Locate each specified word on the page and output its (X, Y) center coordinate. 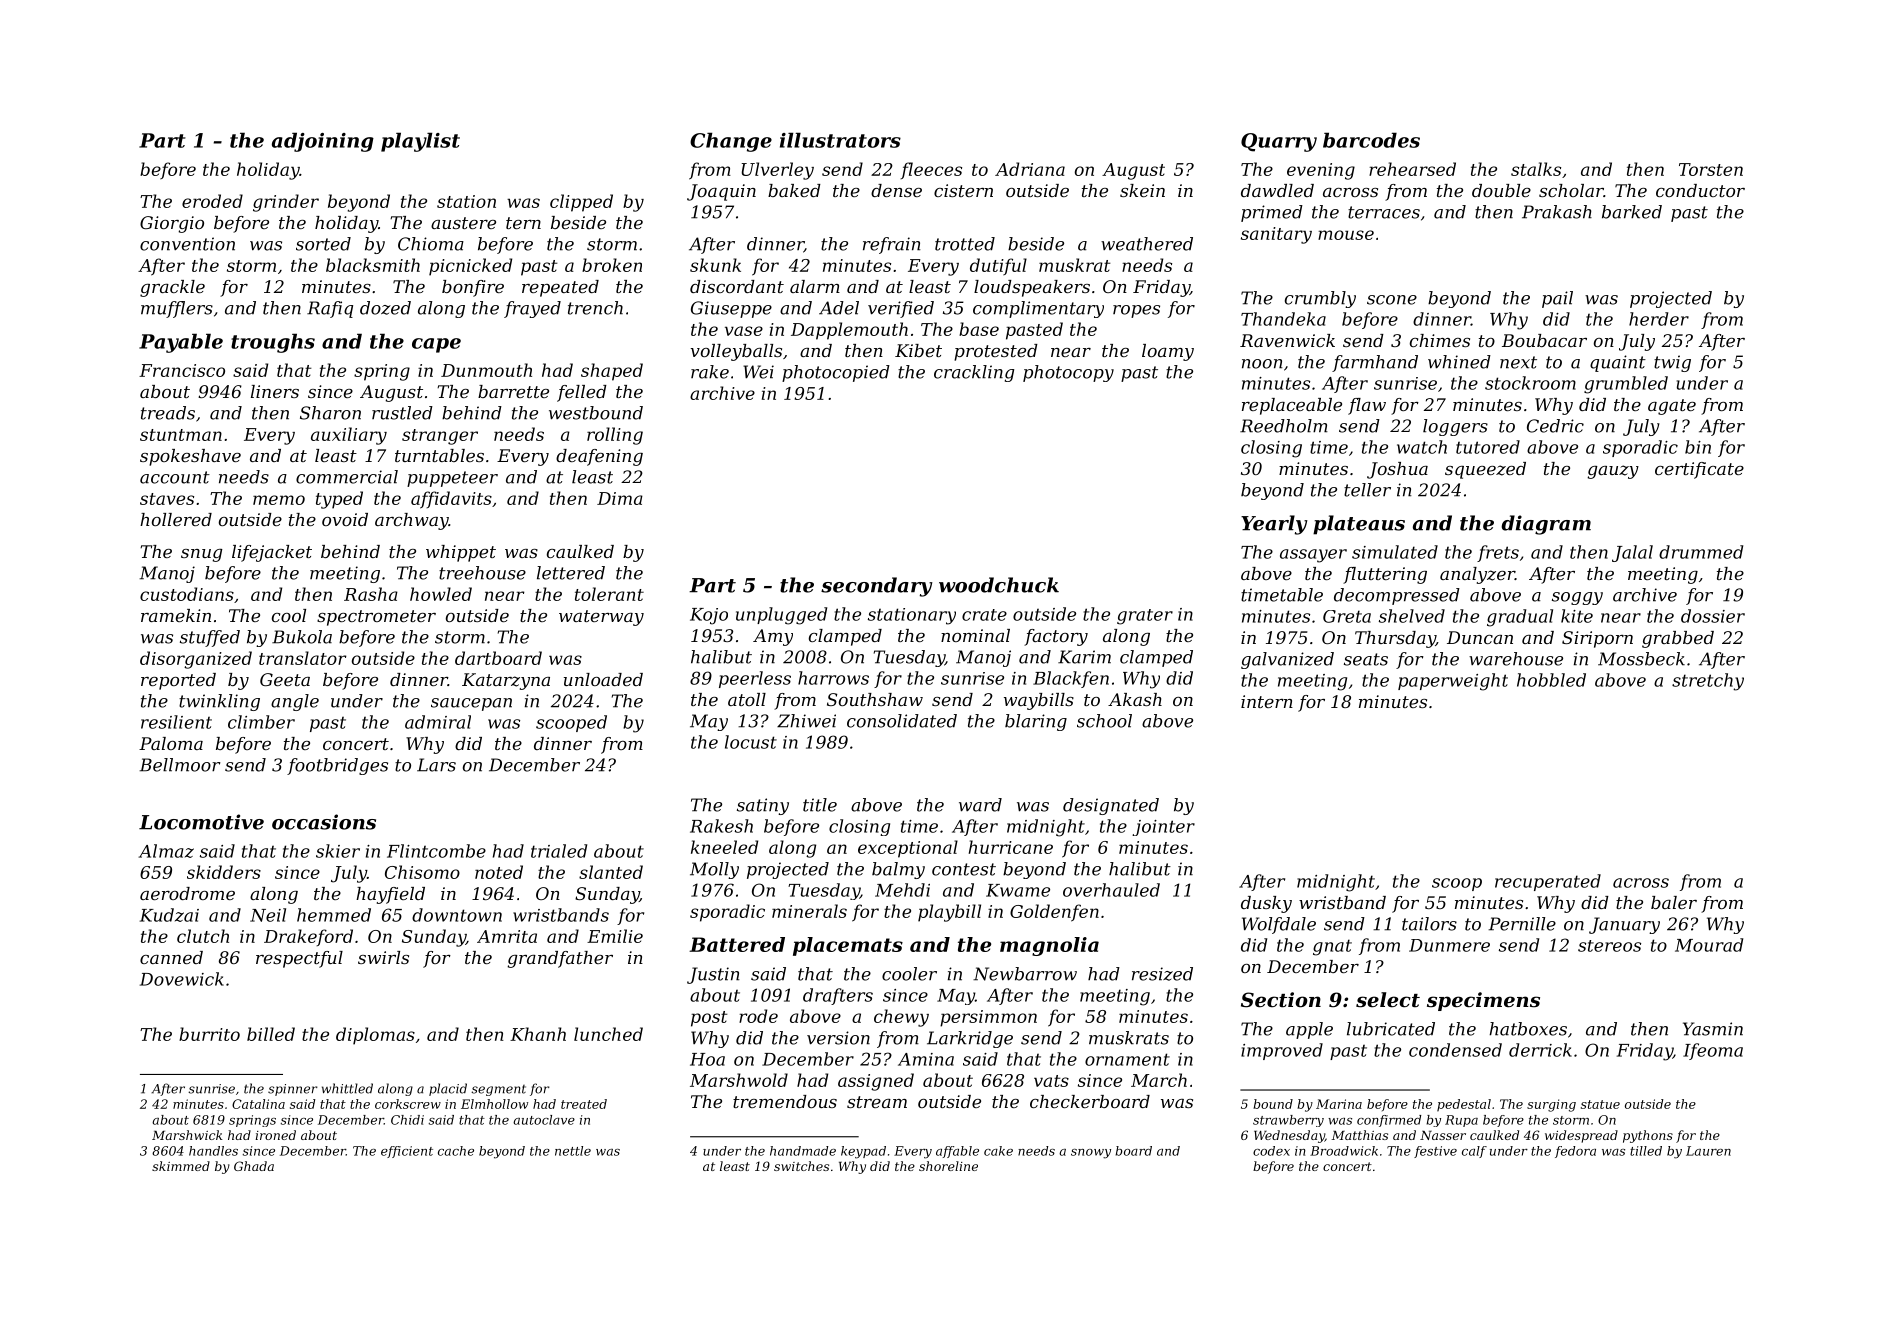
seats (1366, 659)
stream (877, 1102)
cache (456, 1151)
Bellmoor (180, 765)
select (1388, 1000)
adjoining (323, 142)
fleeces (931, 170)
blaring (1036, 722)
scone (1392, 300)
